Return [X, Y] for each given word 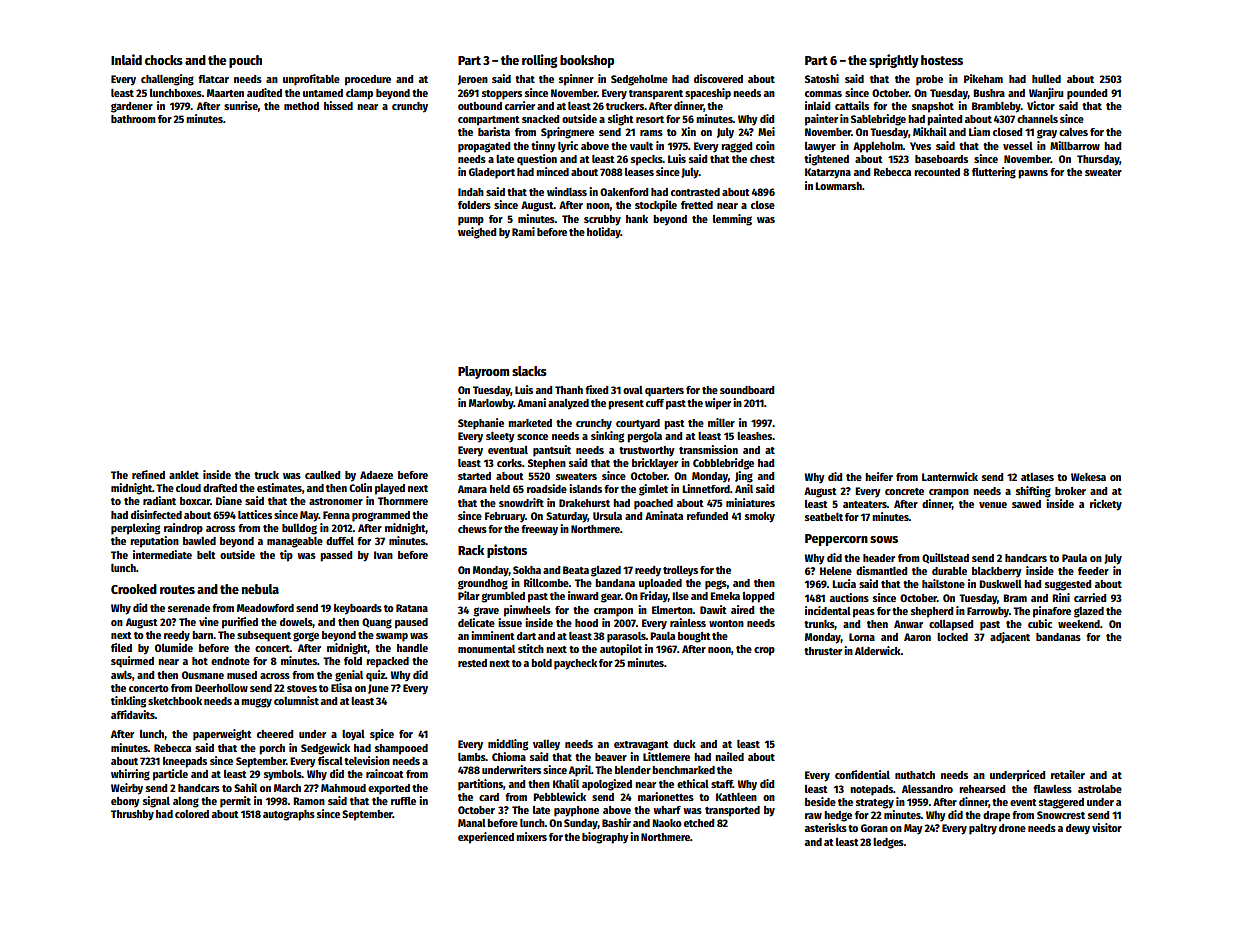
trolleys [680, 571]
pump [471, 221]
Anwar [908, 624]
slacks [529, 371]
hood [586, 623]
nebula [260, 589]
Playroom [483, 372]
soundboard [747, 390]
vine [209, 621]
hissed [338, 105]
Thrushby [132, 815]
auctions [849, 597]
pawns [1033, 174]
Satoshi [822, 78]
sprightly [894, 61]
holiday [604, 233]
